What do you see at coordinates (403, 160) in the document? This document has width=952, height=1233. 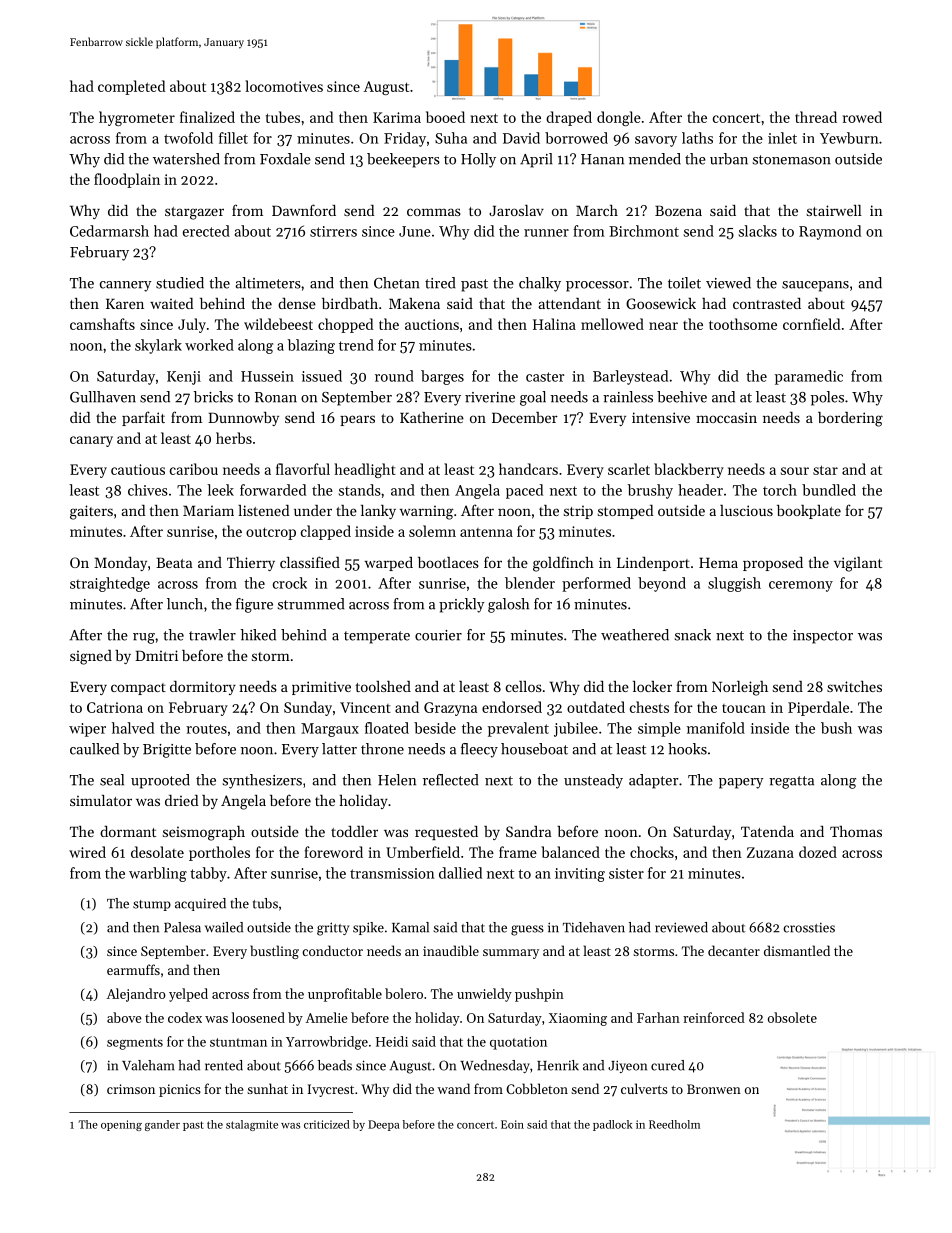 I see `beekeepers` at bounding box center [403, 160].
